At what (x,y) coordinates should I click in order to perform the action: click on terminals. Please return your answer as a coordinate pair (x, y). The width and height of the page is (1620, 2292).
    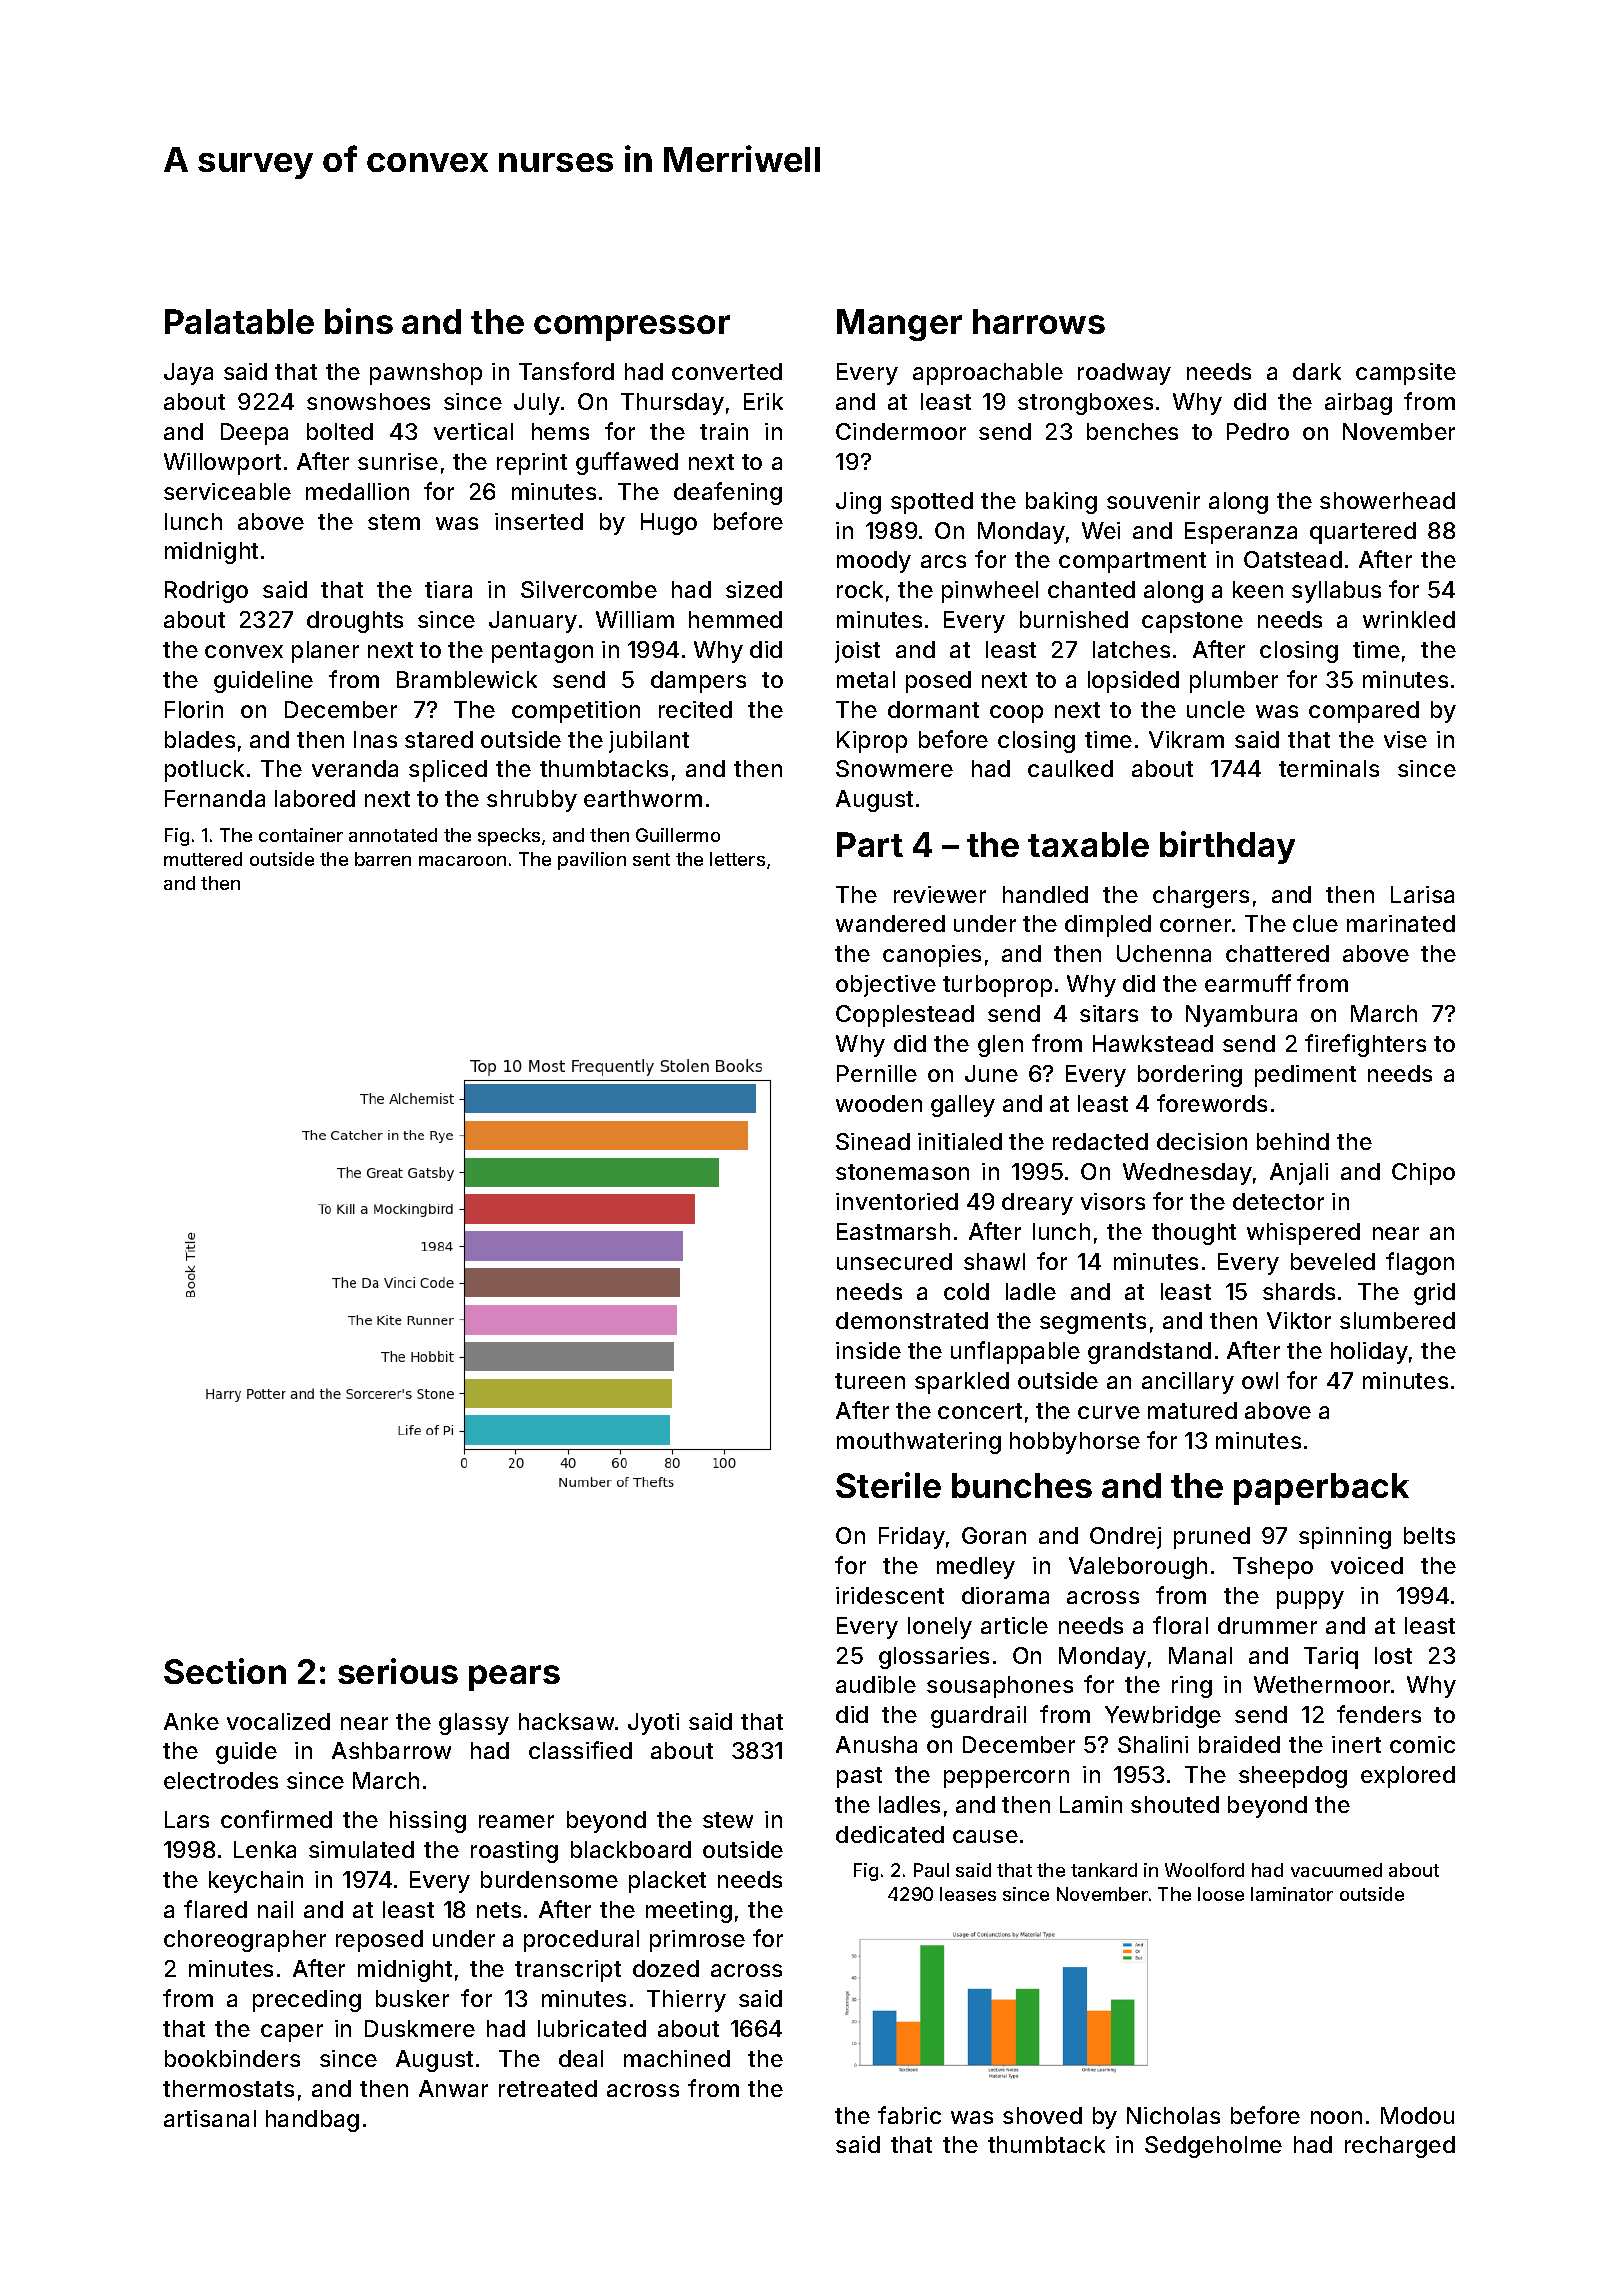
    Looking at the image, I should click on (1329, 768).
